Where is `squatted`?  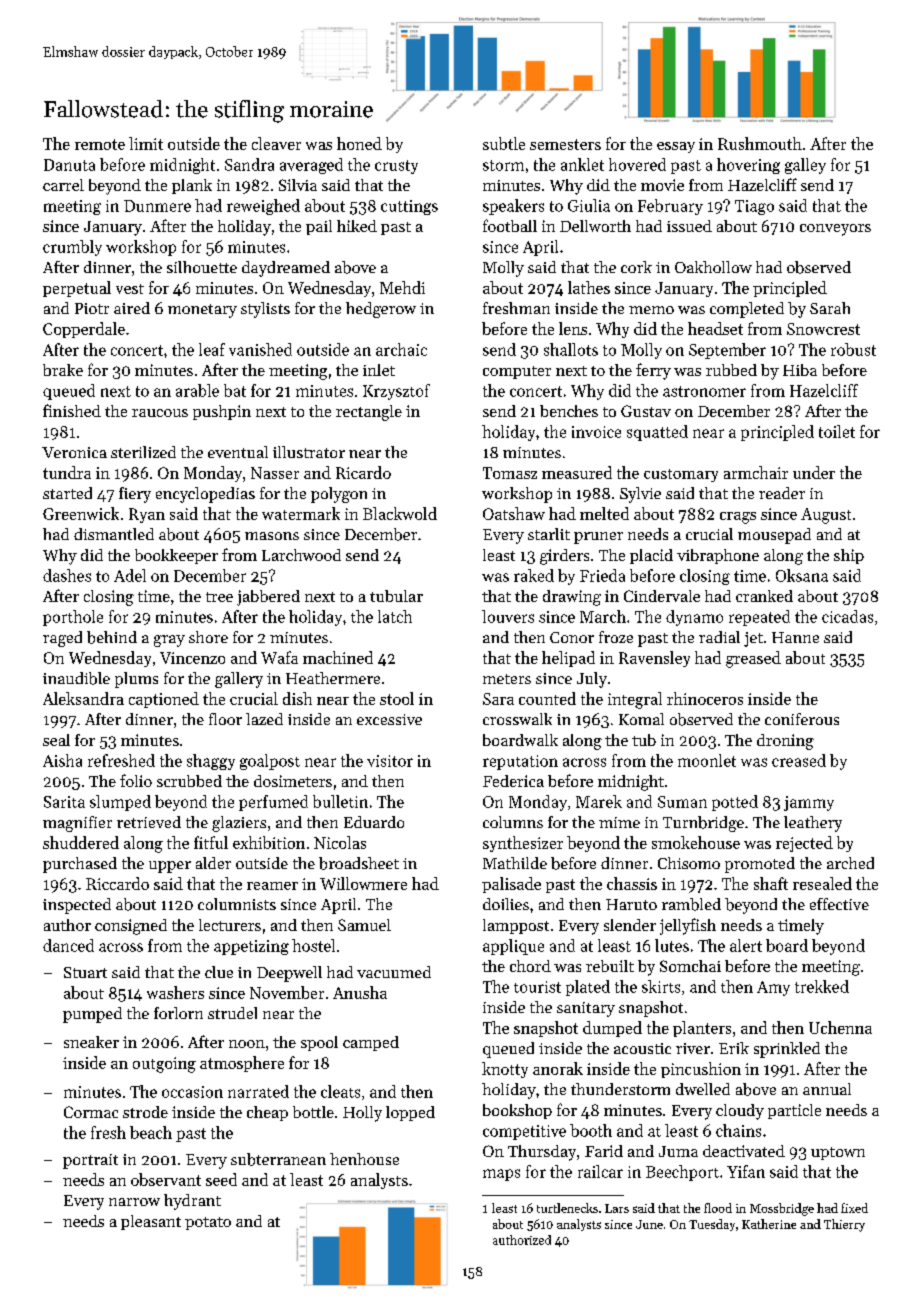
squatted is located at coordinates (657, 433).
